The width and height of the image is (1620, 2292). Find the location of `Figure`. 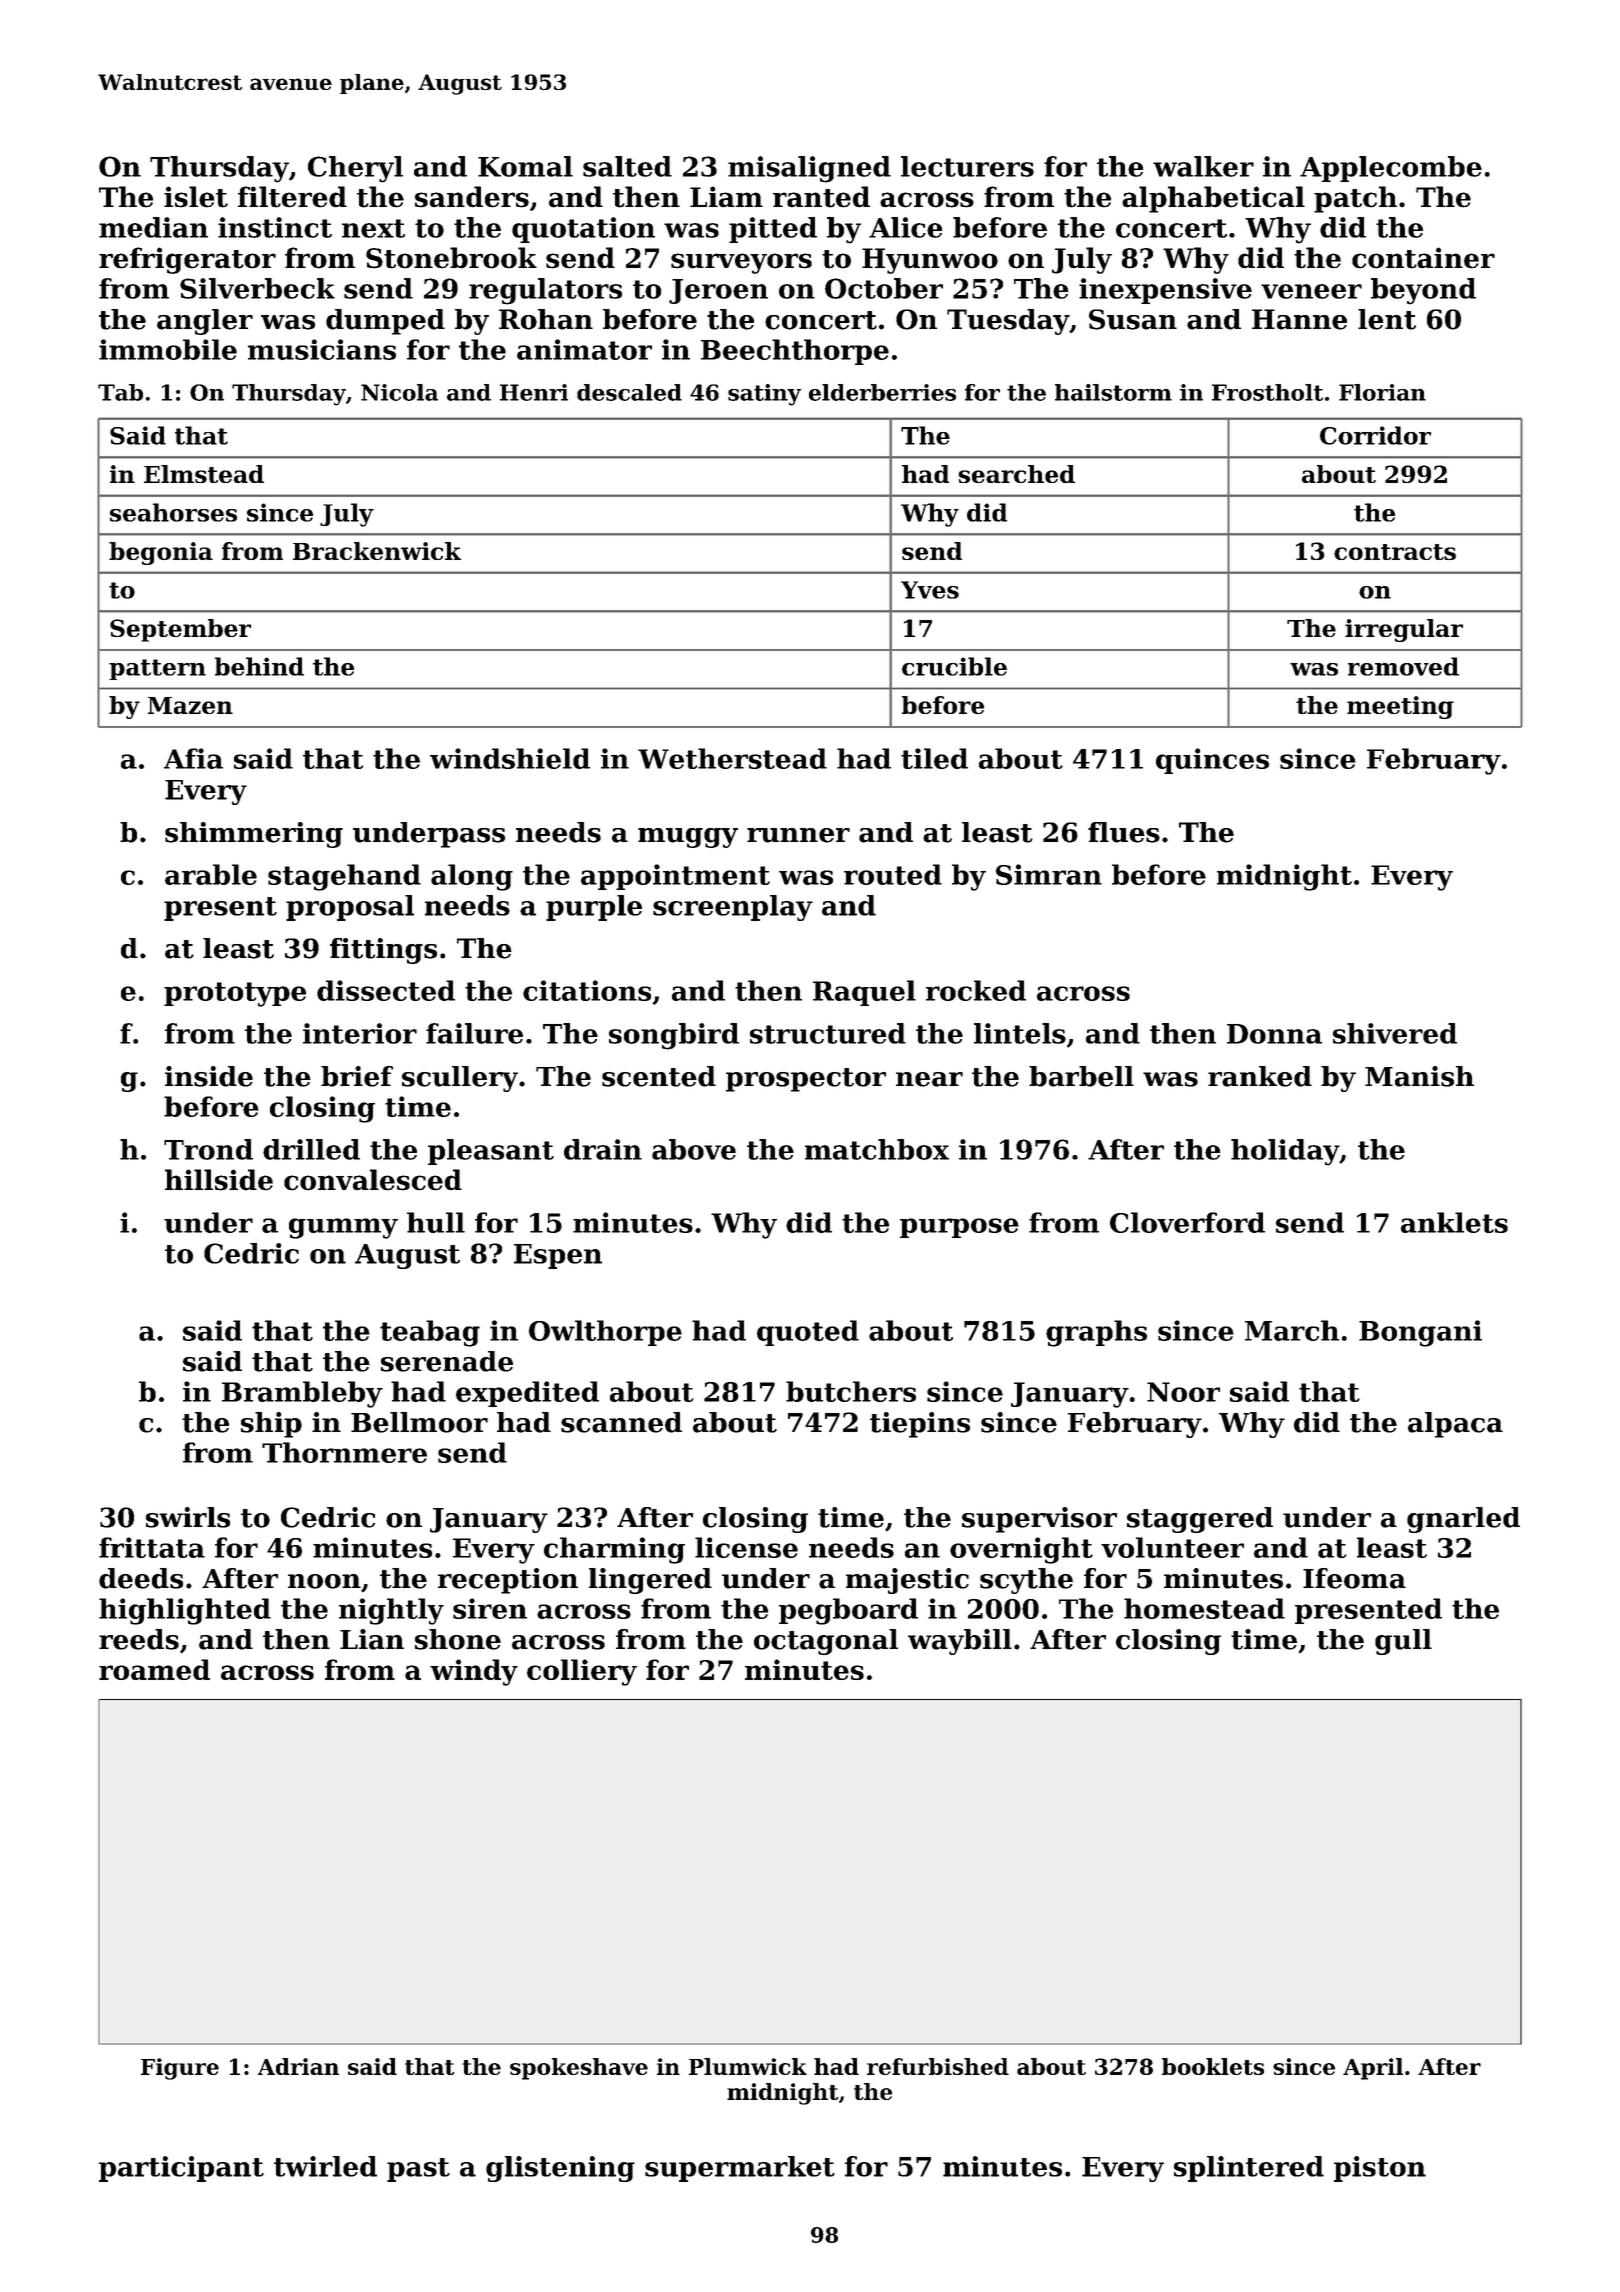

Figure is located at coordinates (180, 2069).
